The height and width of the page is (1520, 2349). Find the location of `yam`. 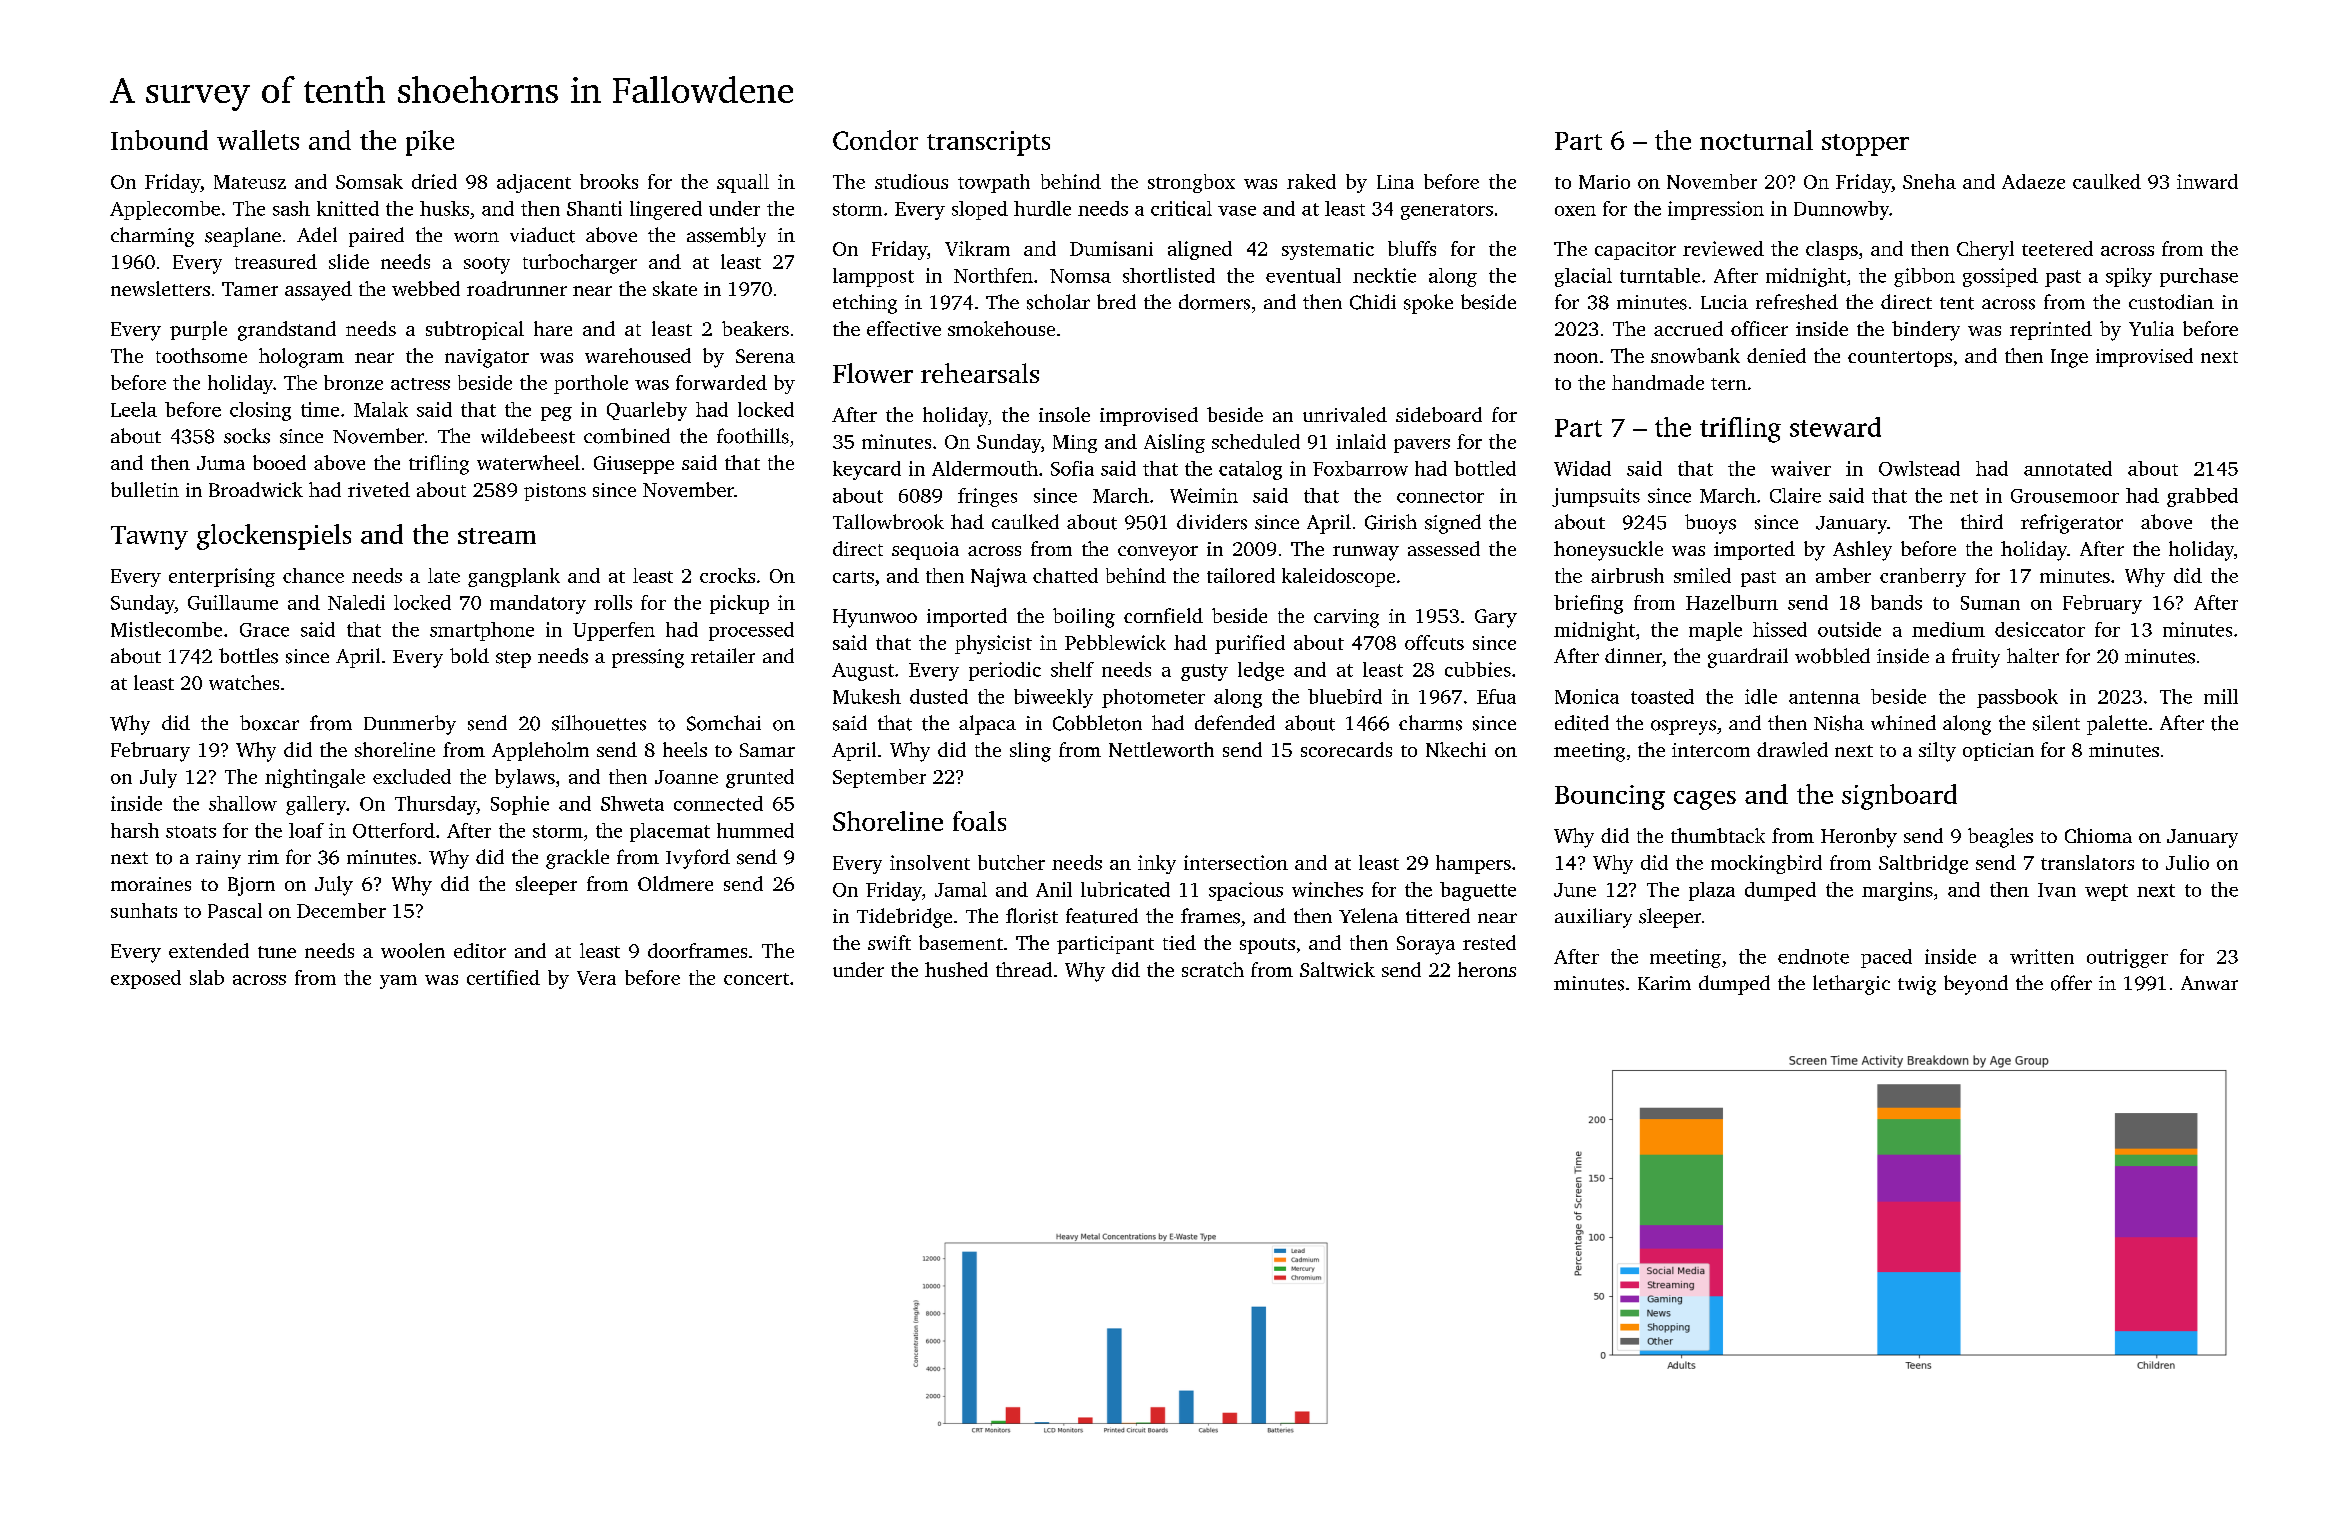

yam is located at coordinates (398, 982).
